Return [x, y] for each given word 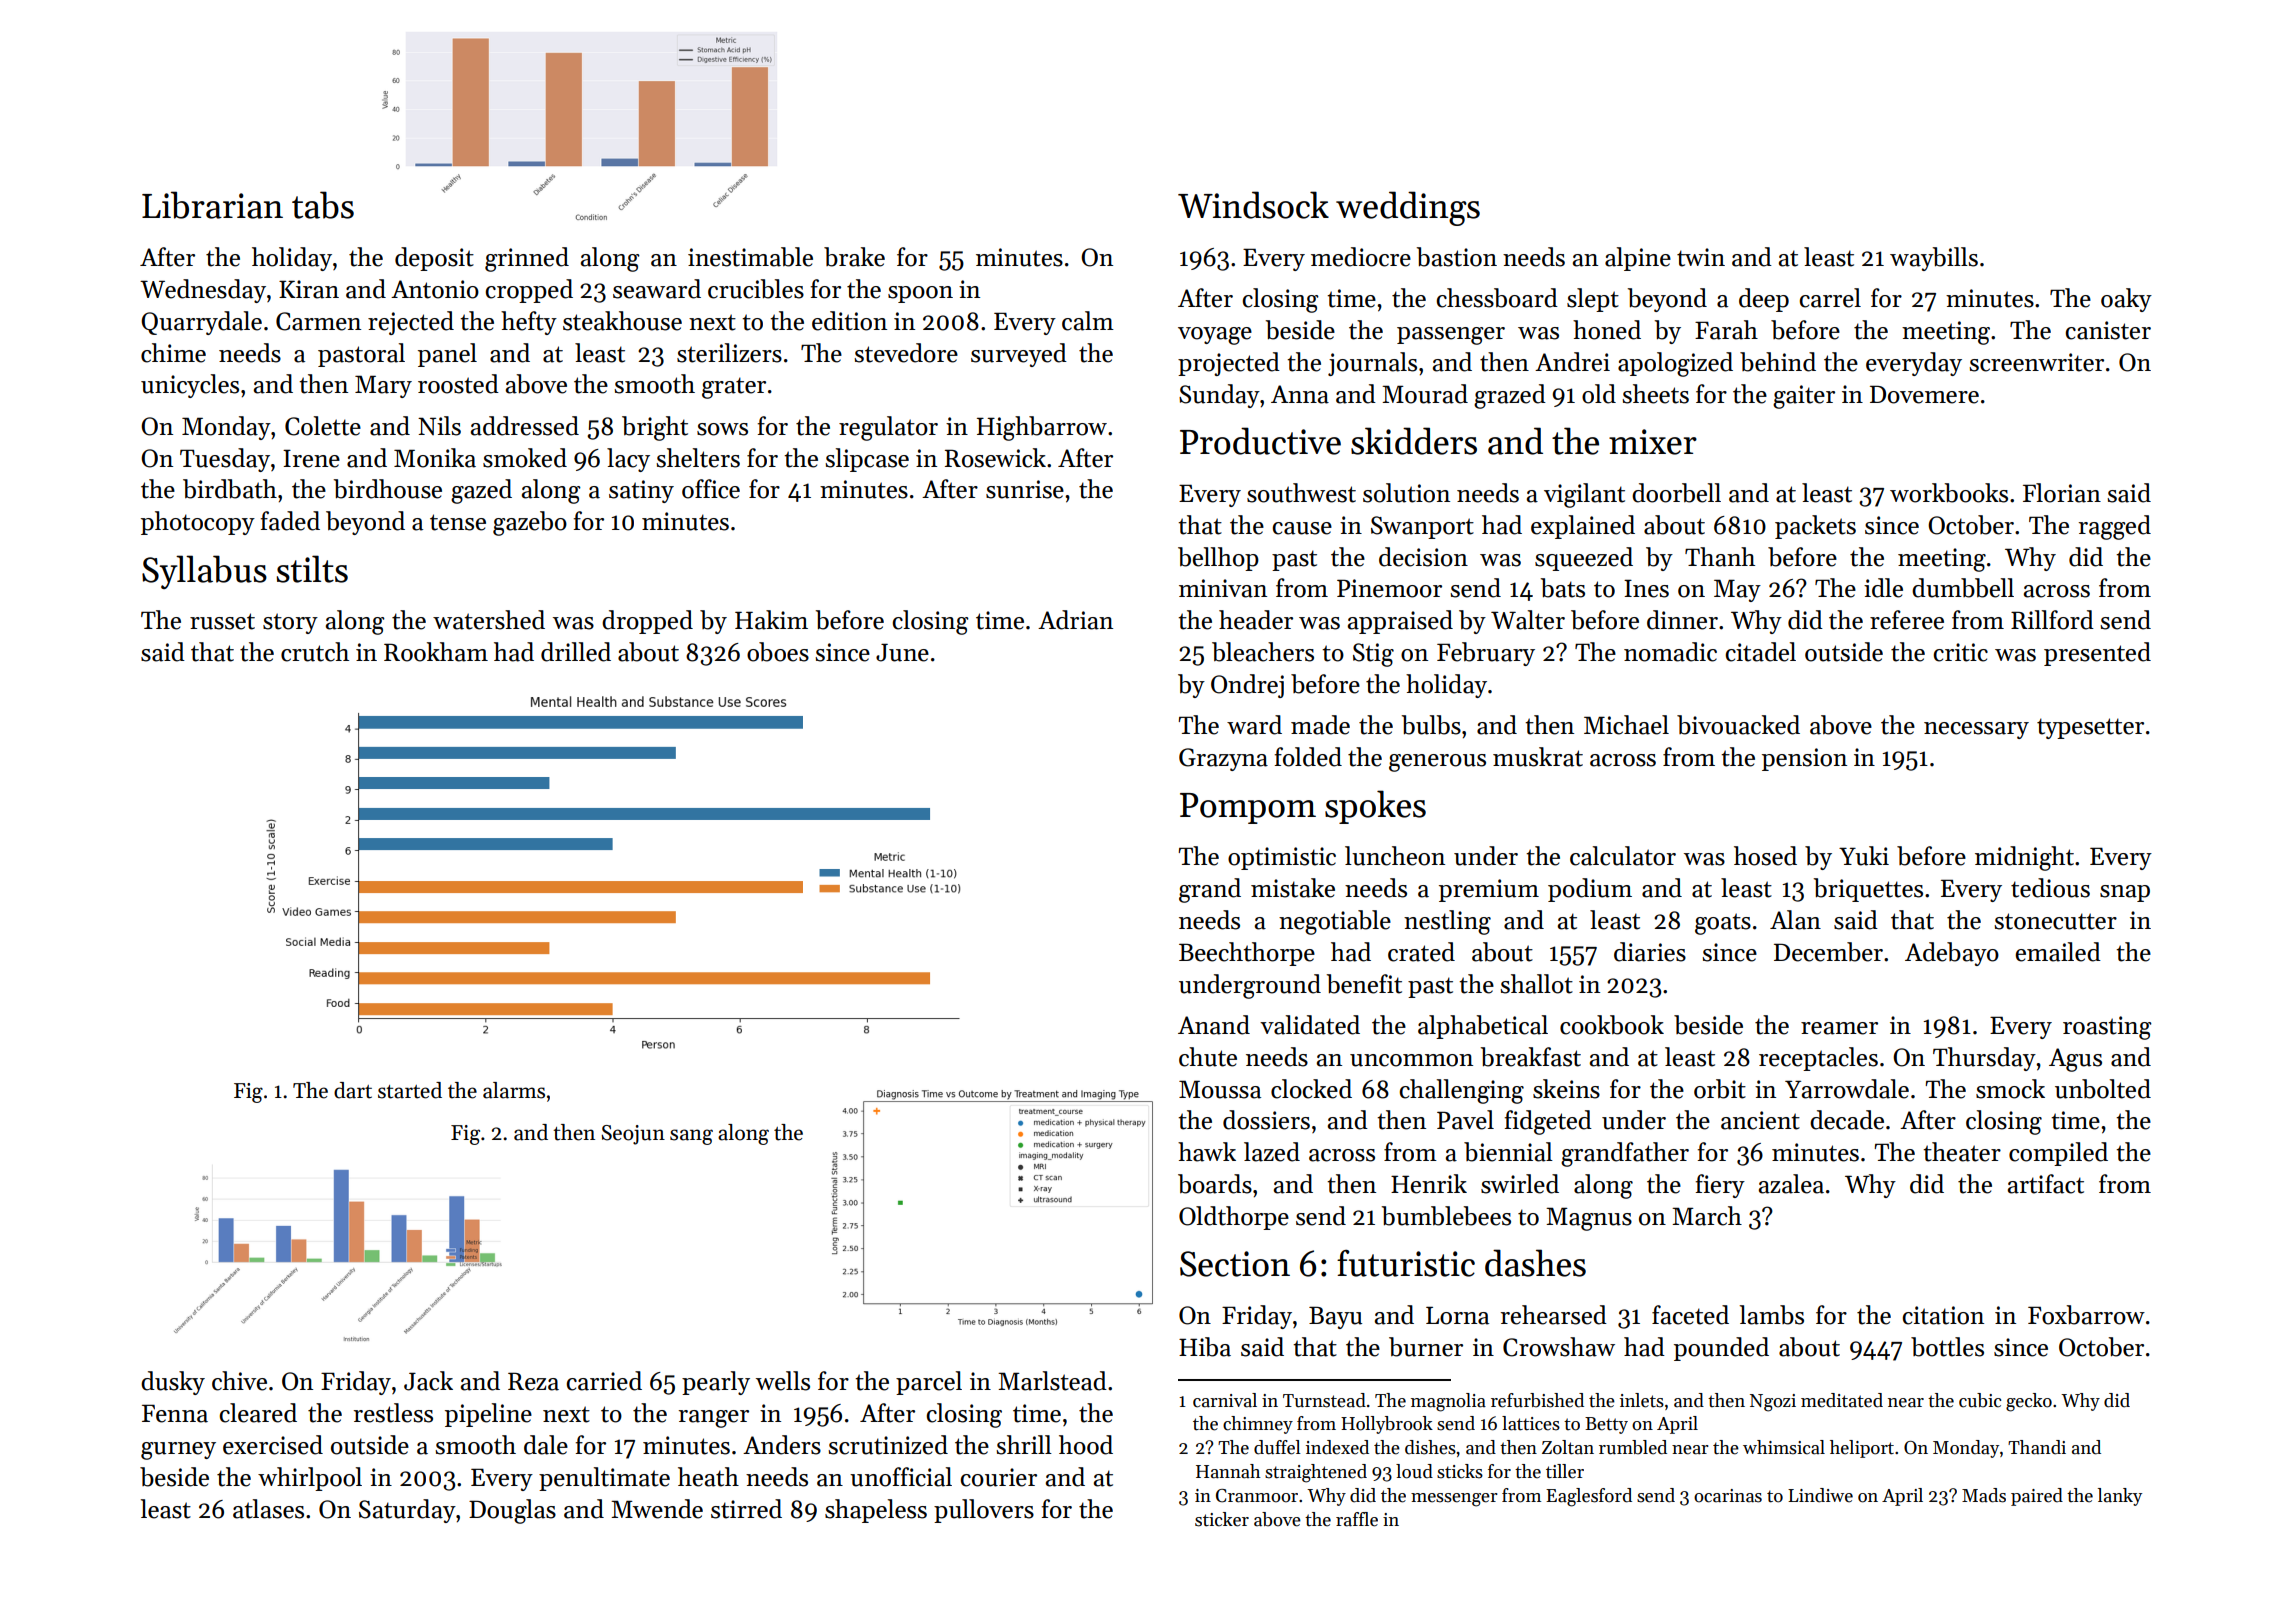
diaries [1650, 952]
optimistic [1282, 858]
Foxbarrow [2086, 1315]
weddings [1408, 208]
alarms [514, 1090]
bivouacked [1738, 725]
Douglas [512, 1511]
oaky [2126, 300]
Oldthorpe [1234, 1218]
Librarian [212, 205]
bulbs [1431, 725]
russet [222, 621]
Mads [1984, 1495]
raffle [1357, 1519]
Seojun [633, 1135]
